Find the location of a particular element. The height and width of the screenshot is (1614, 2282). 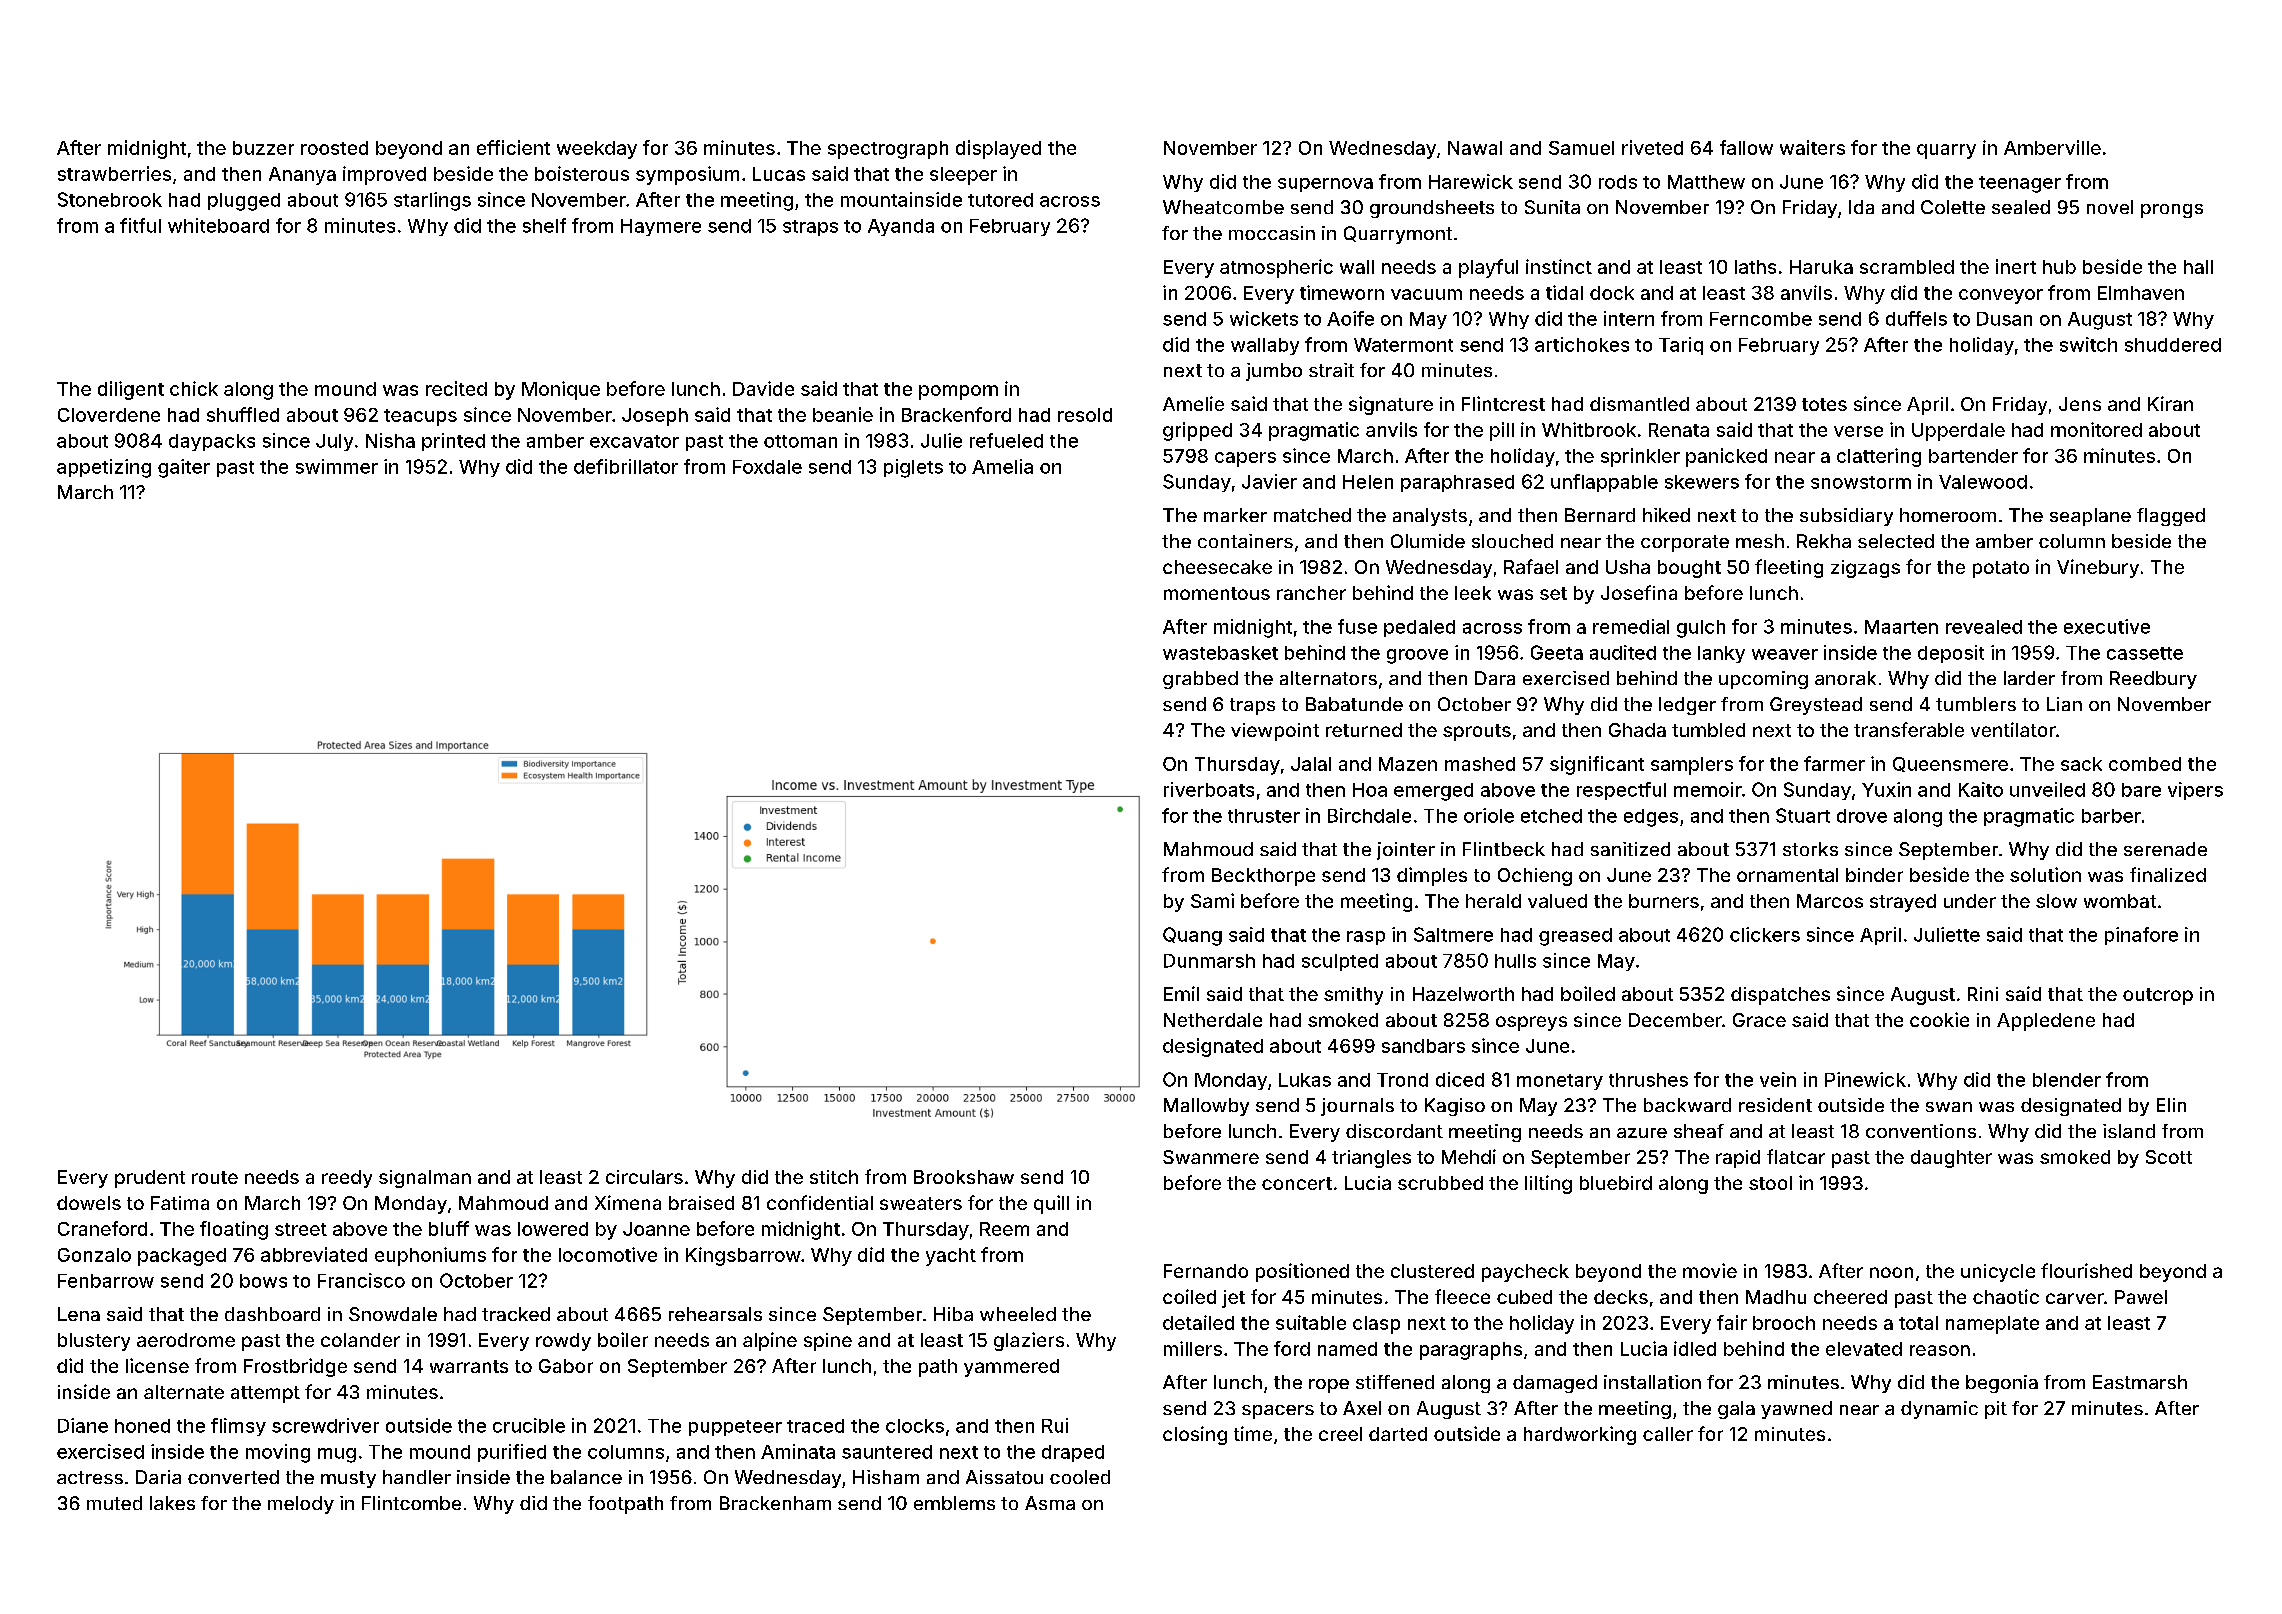

boisterous is located at coordinates (582, 173).
